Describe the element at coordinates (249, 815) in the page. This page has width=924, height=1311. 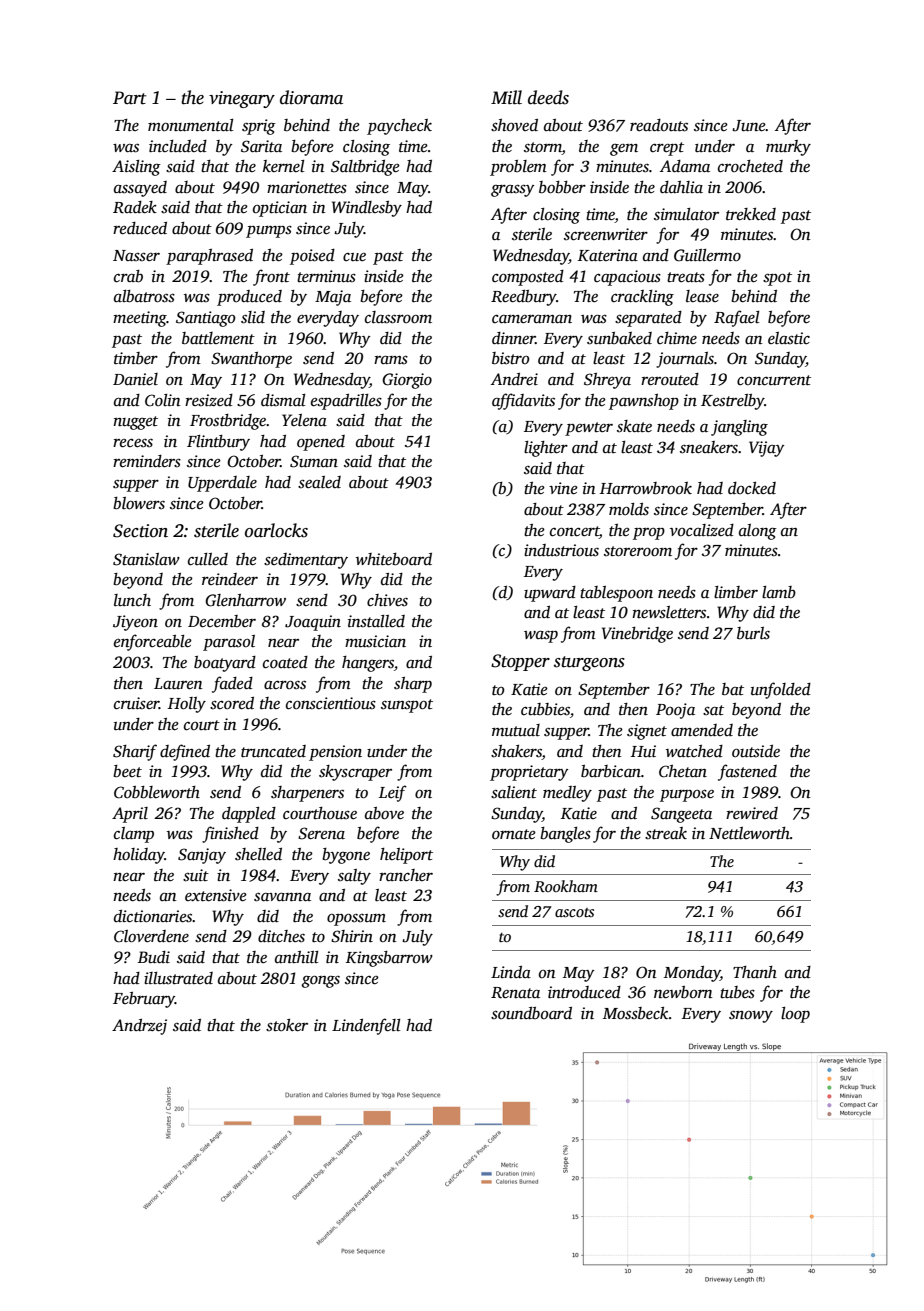
I see `dappled` at that location.
